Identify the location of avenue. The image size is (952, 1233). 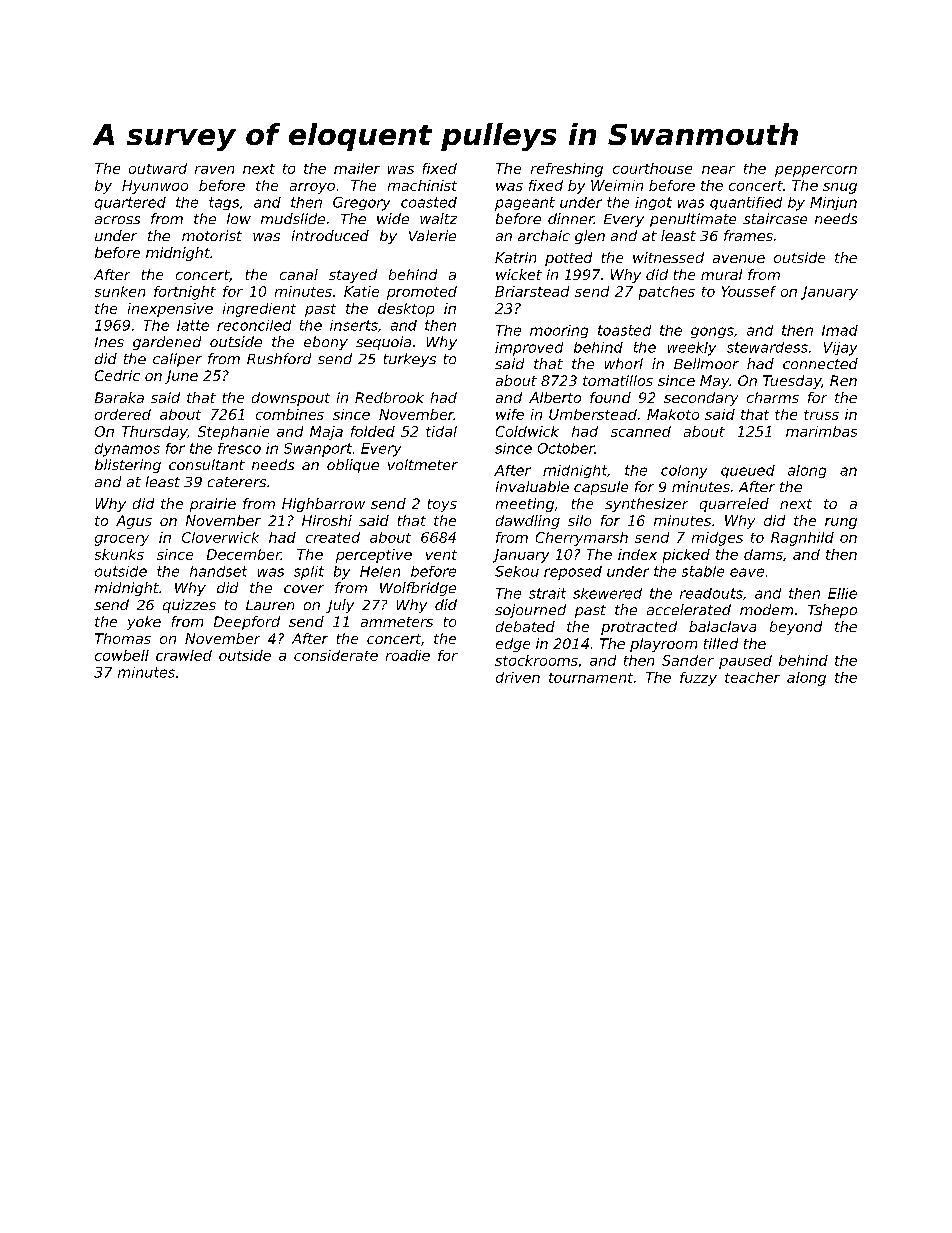
(739, 259).
